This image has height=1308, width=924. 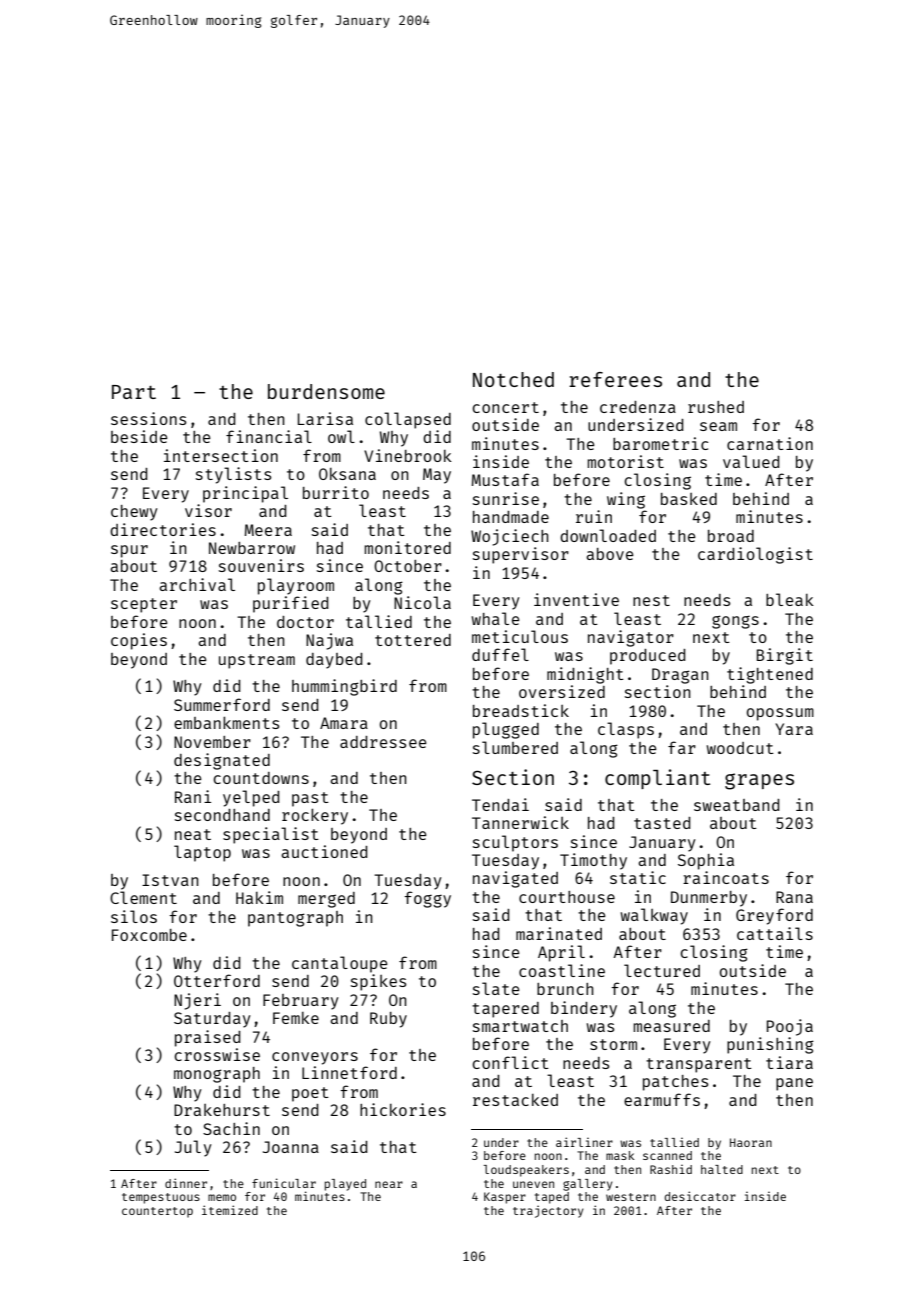 I want to click on purified, so click(x=291, y=604).
